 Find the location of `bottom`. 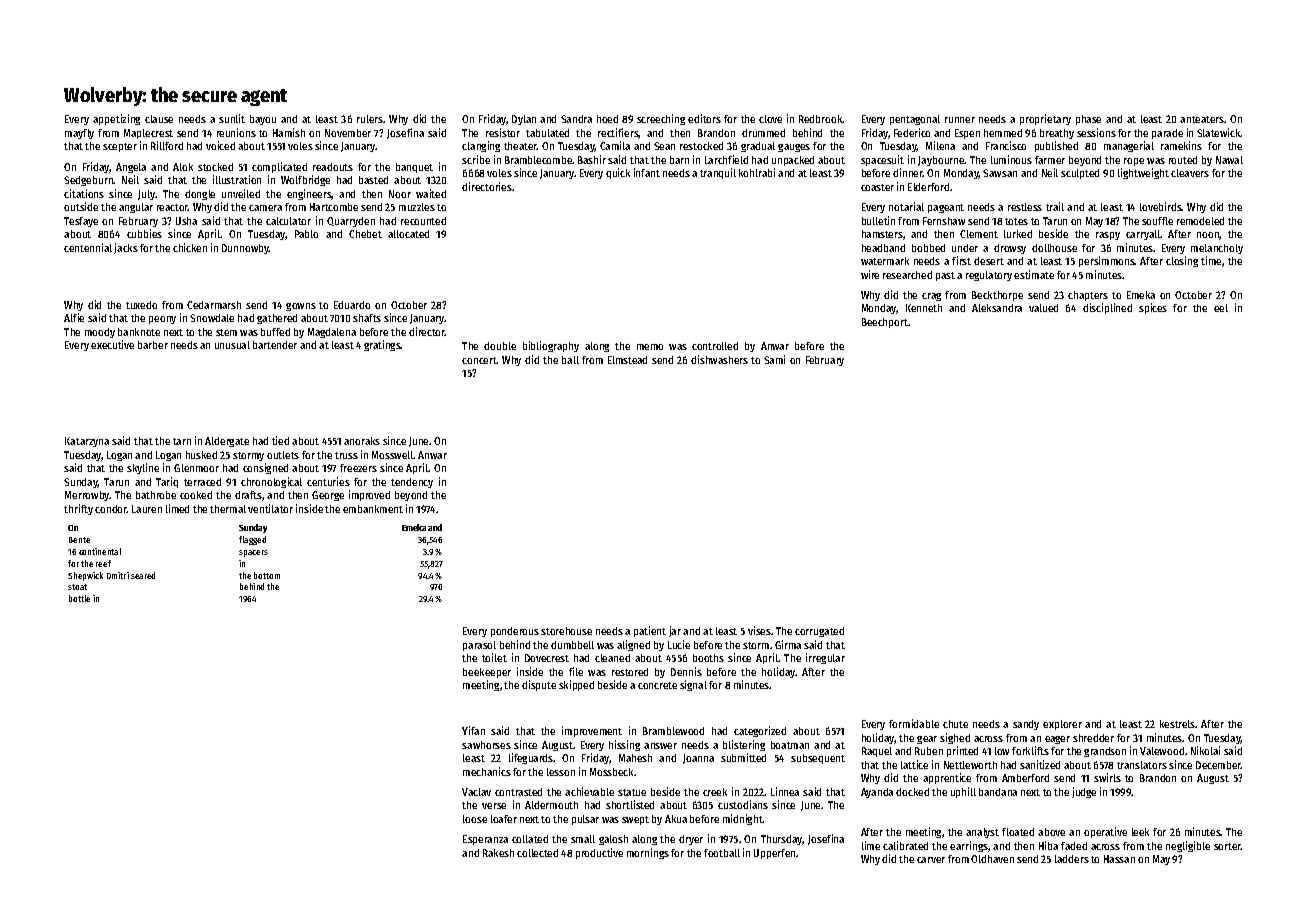

bottom is located at coordinates (267, 575).
